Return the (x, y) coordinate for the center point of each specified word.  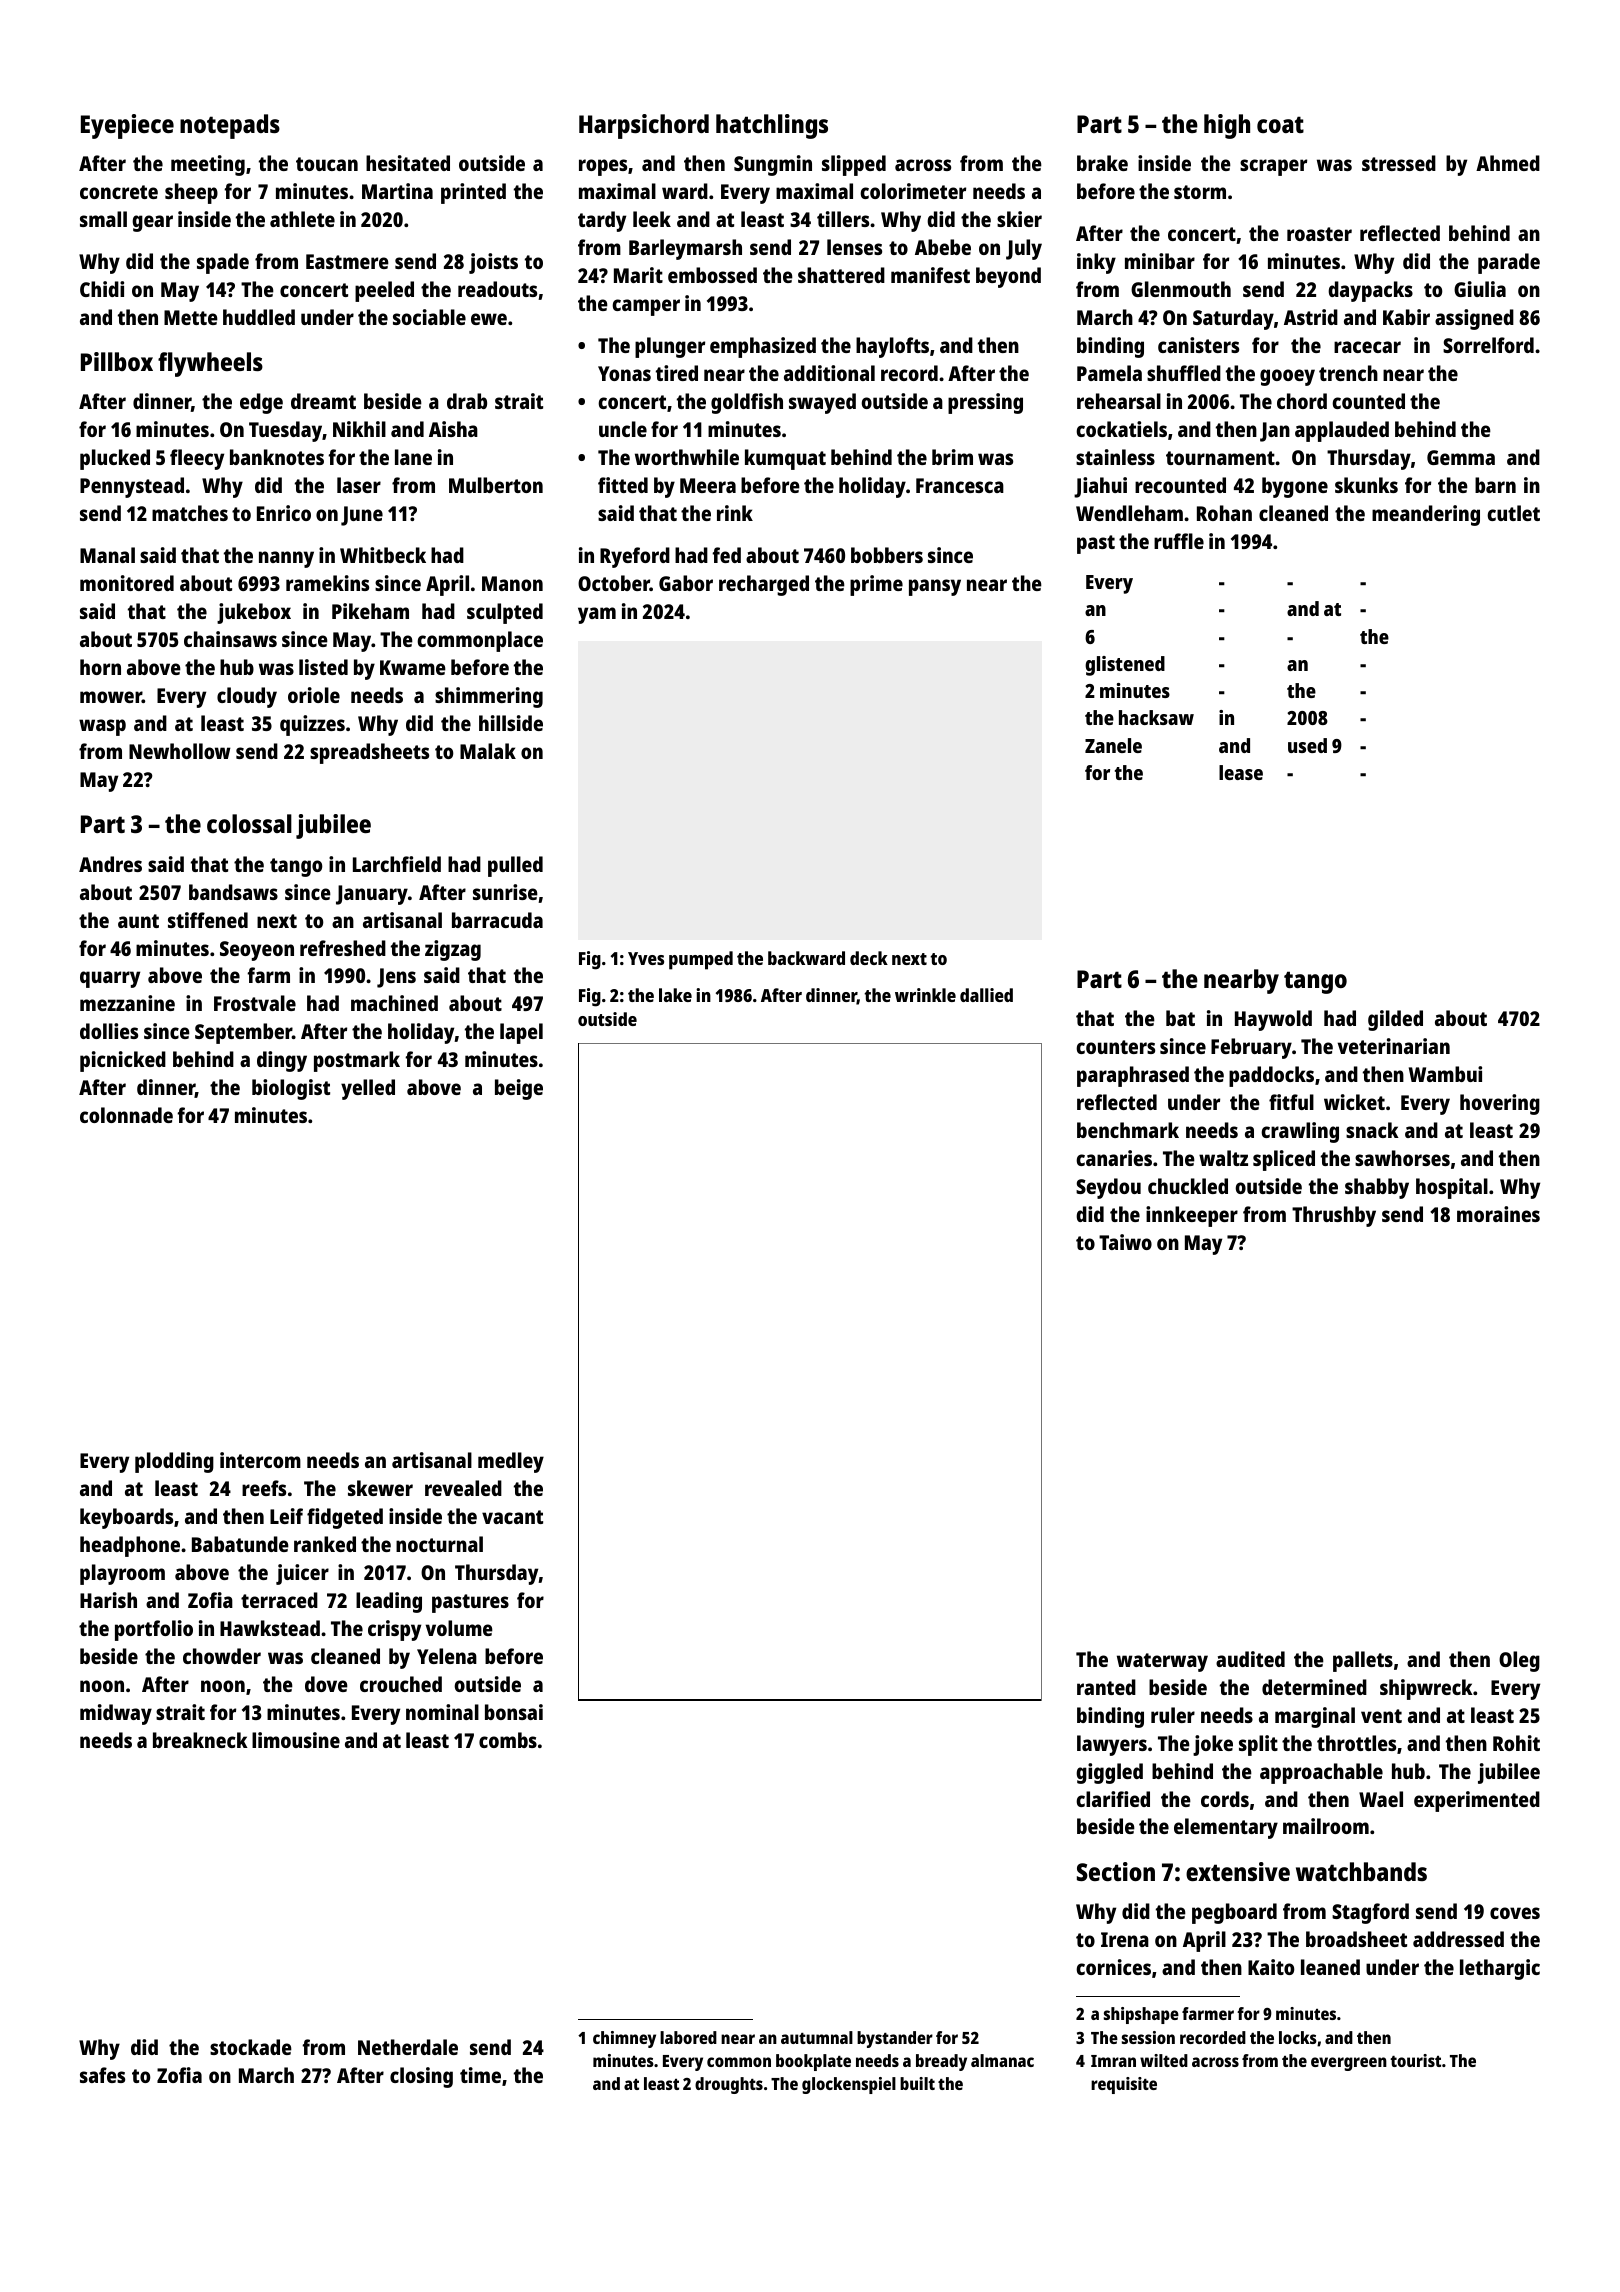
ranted (1106, 1687)
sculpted (505, 613)
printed (473, 193)
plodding (174, 1462)
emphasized (763, 347)
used (1307, 745)
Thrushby (1334, 1216)
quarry (110, 979)
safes (102, 2075)
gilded (1395, 1020)
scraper (1273, 167)
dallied (986, 995)
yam (597, 615)
